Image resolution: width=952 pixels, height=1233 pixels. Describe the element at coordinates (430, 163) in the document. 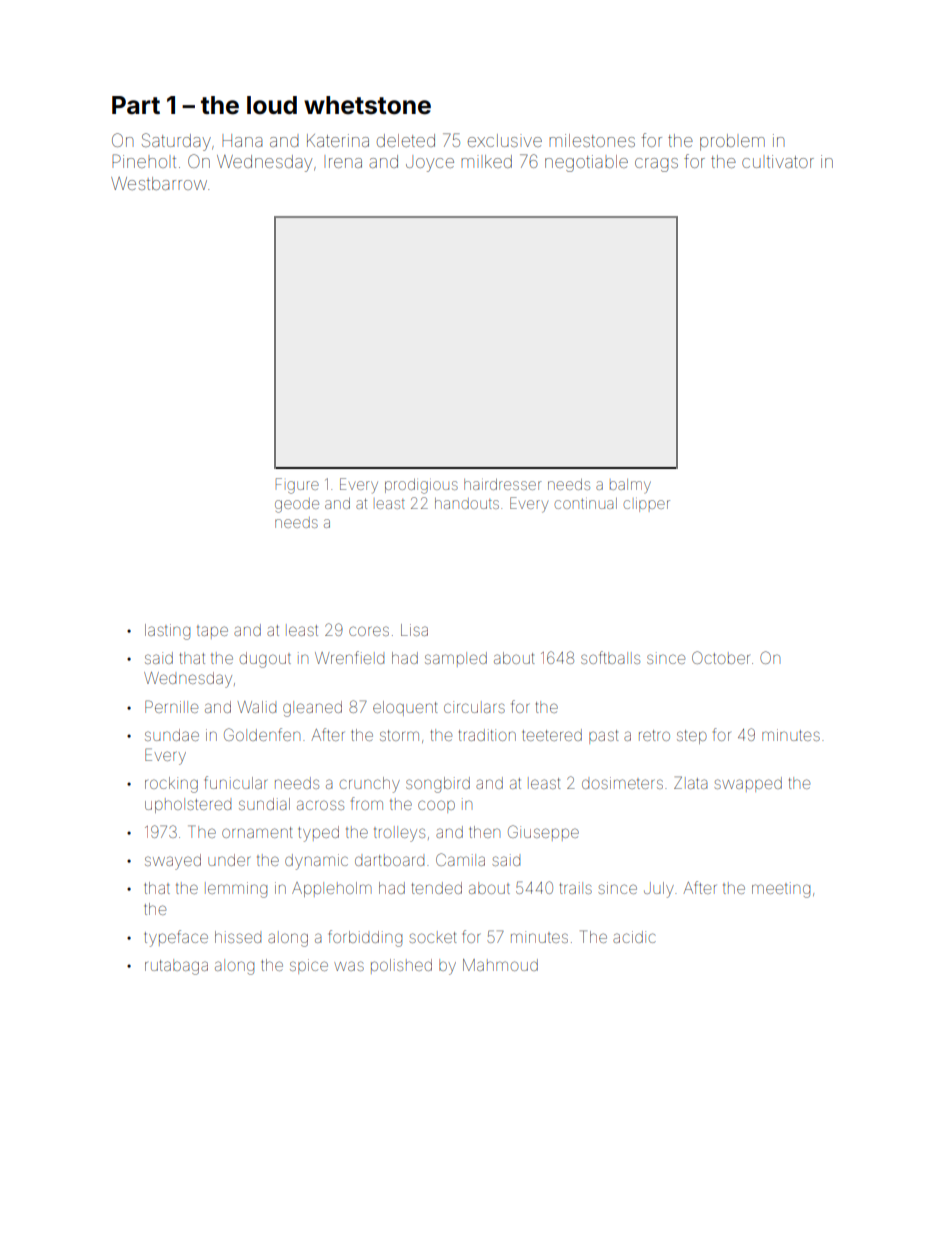

I see `Joyce` at that location.
